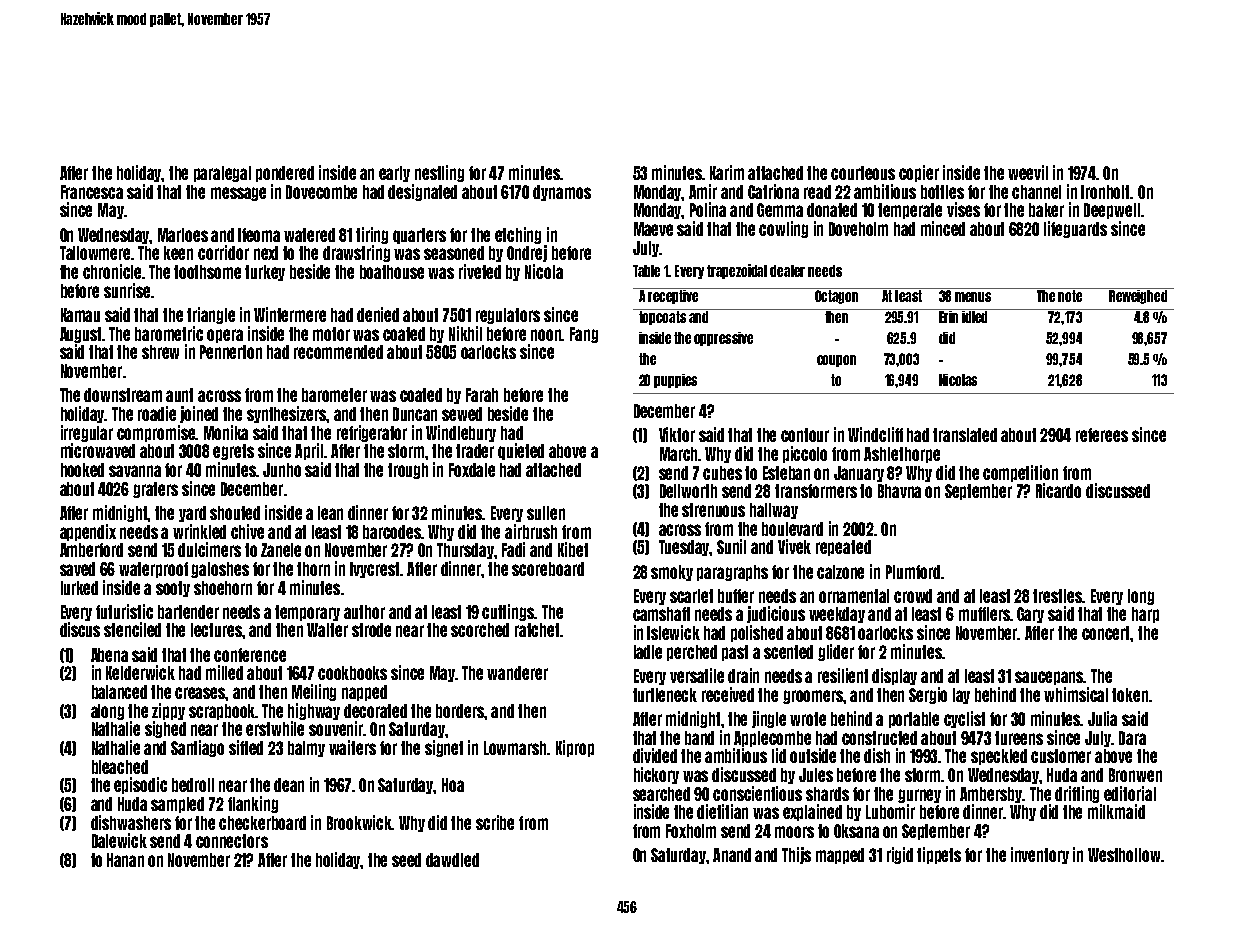  What do you see at coordinates (480, 271) in the image?
I see `riveted` at bounding box center [480, 271].
